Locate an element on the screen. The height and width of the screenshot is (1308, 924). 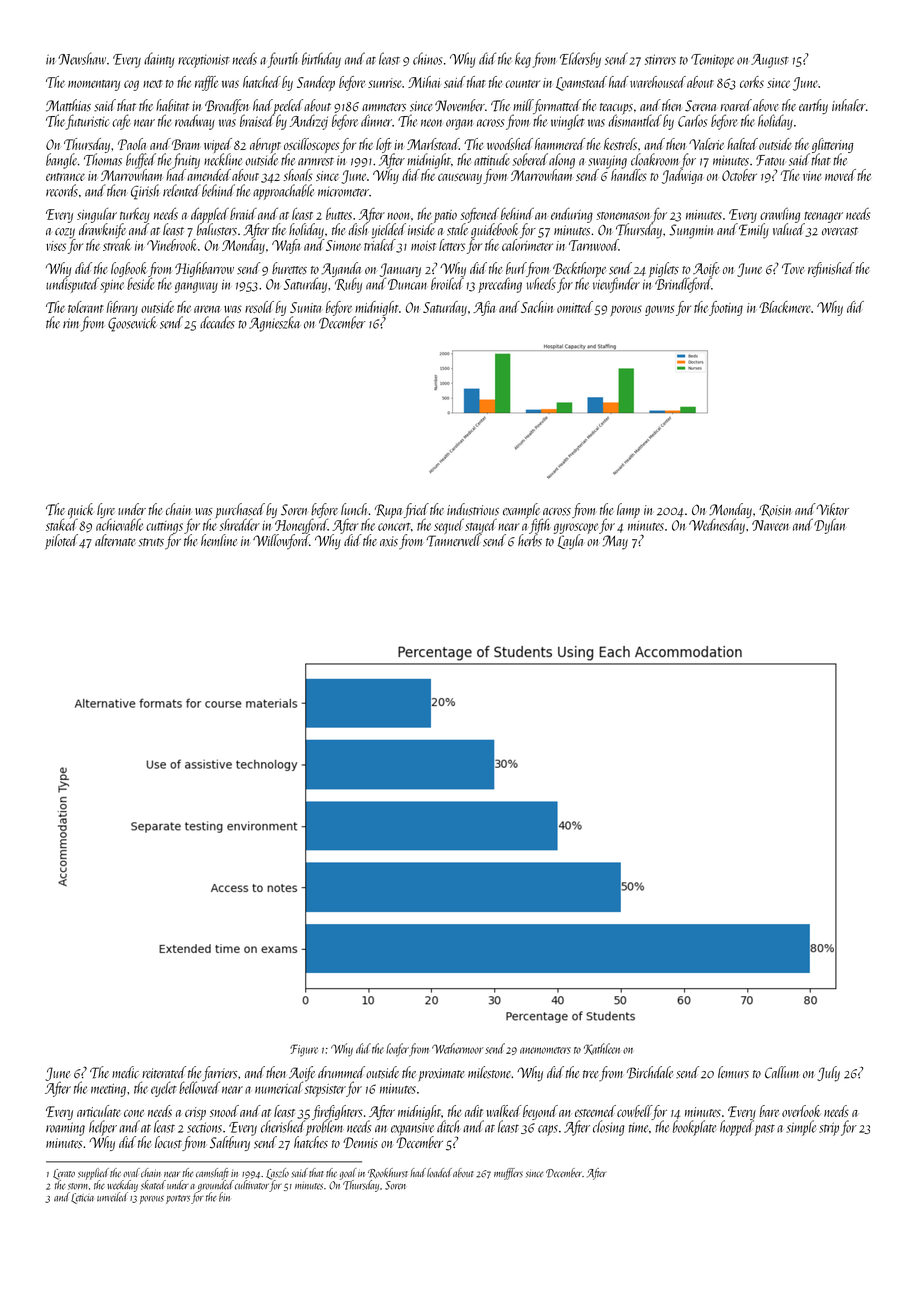
Temitope is located at coordinates (712, 61).
